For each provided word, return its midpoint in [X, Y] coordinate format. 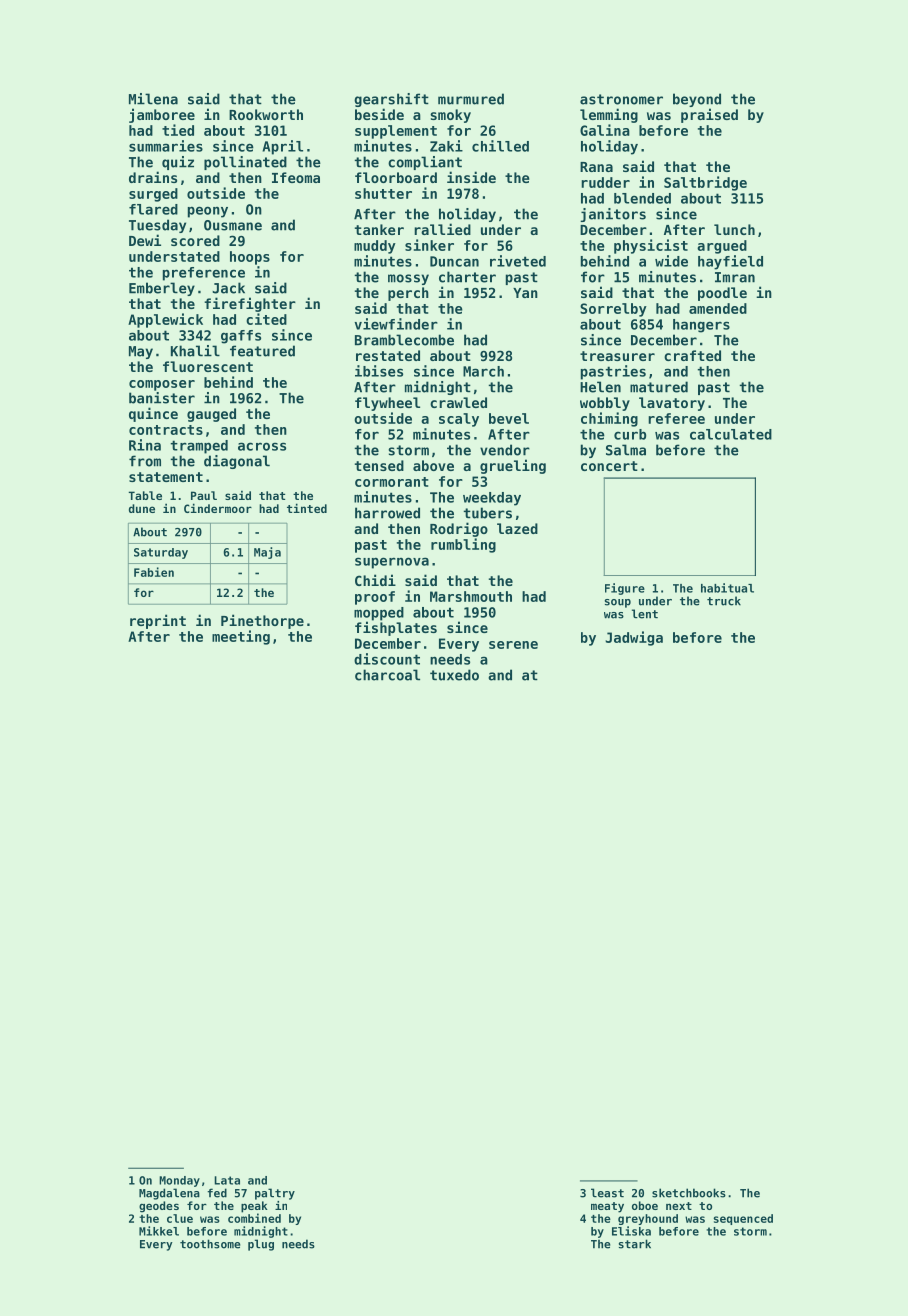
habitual [727, 588]
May [141, 352]
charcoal [387, 675]
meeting [241, 637]
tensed [379, 465]
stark [635, 1244]
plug [261, 1245]
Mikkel [159, 1231]
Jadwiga [634, 638]
